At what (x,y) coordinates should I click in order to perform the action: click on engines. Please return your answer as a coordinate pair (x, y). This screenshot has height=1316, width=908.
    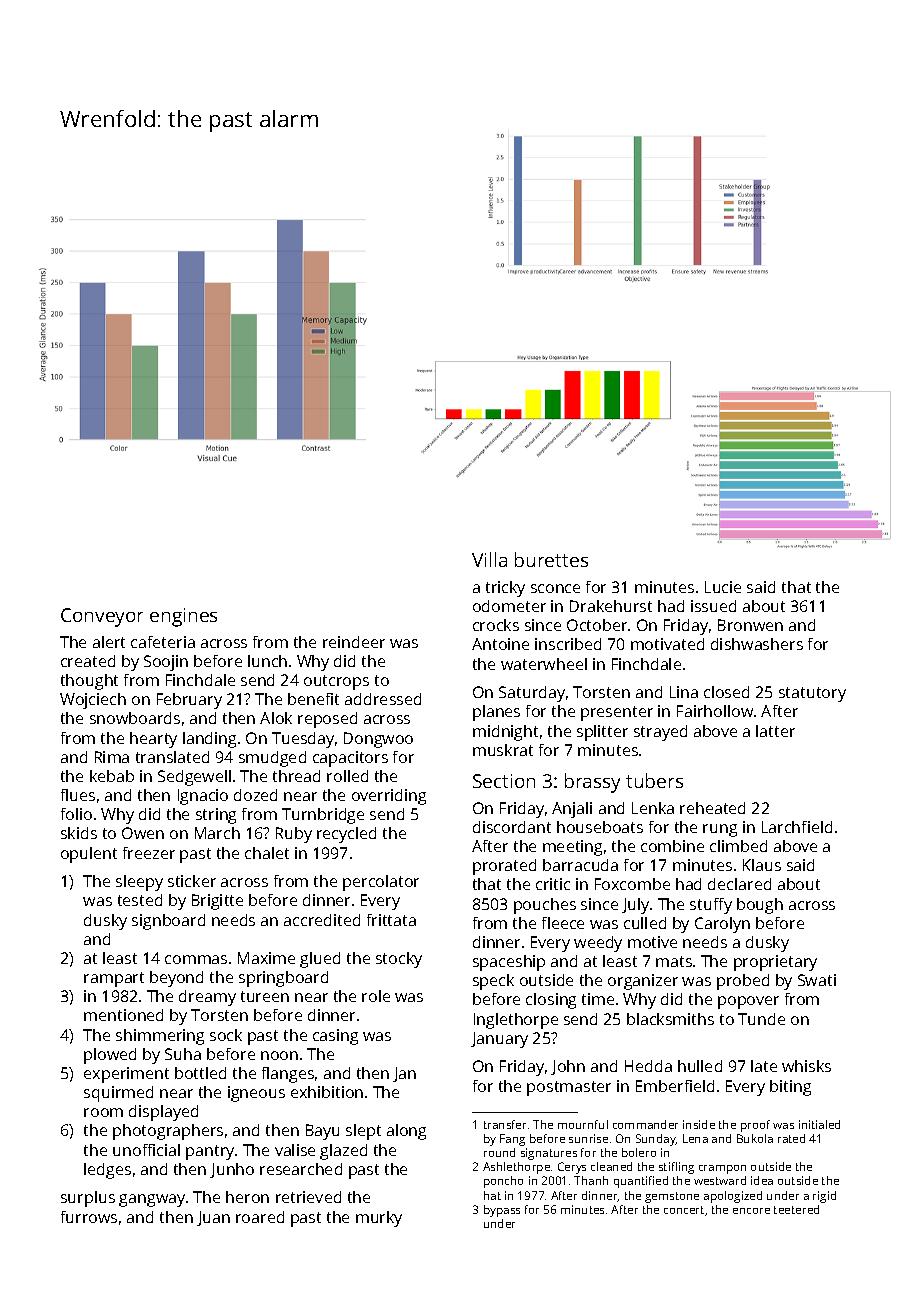
    Looking at the image, I should click on (183, 617).
